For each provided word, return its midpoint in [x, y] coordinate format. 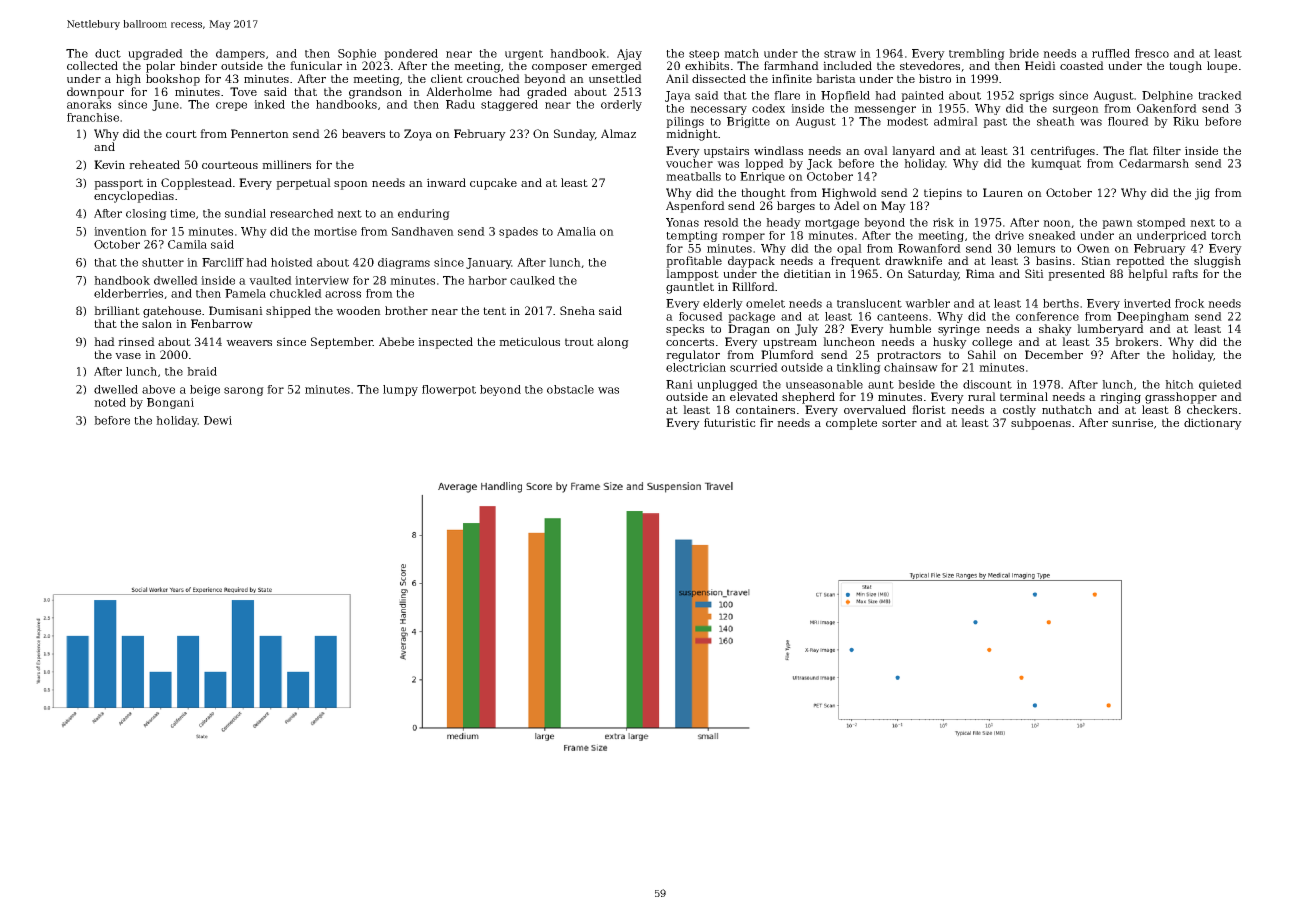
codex [768, 108]
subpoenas [1041, 424]
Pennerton [260, 133]
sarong [244, 391]
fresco [1152, 53]
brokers [1136, 341]
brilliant [117, 310]
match [741, 53]
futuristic [730, 422]
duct [108, 53]
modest [907, 121]
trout [579, 342]
